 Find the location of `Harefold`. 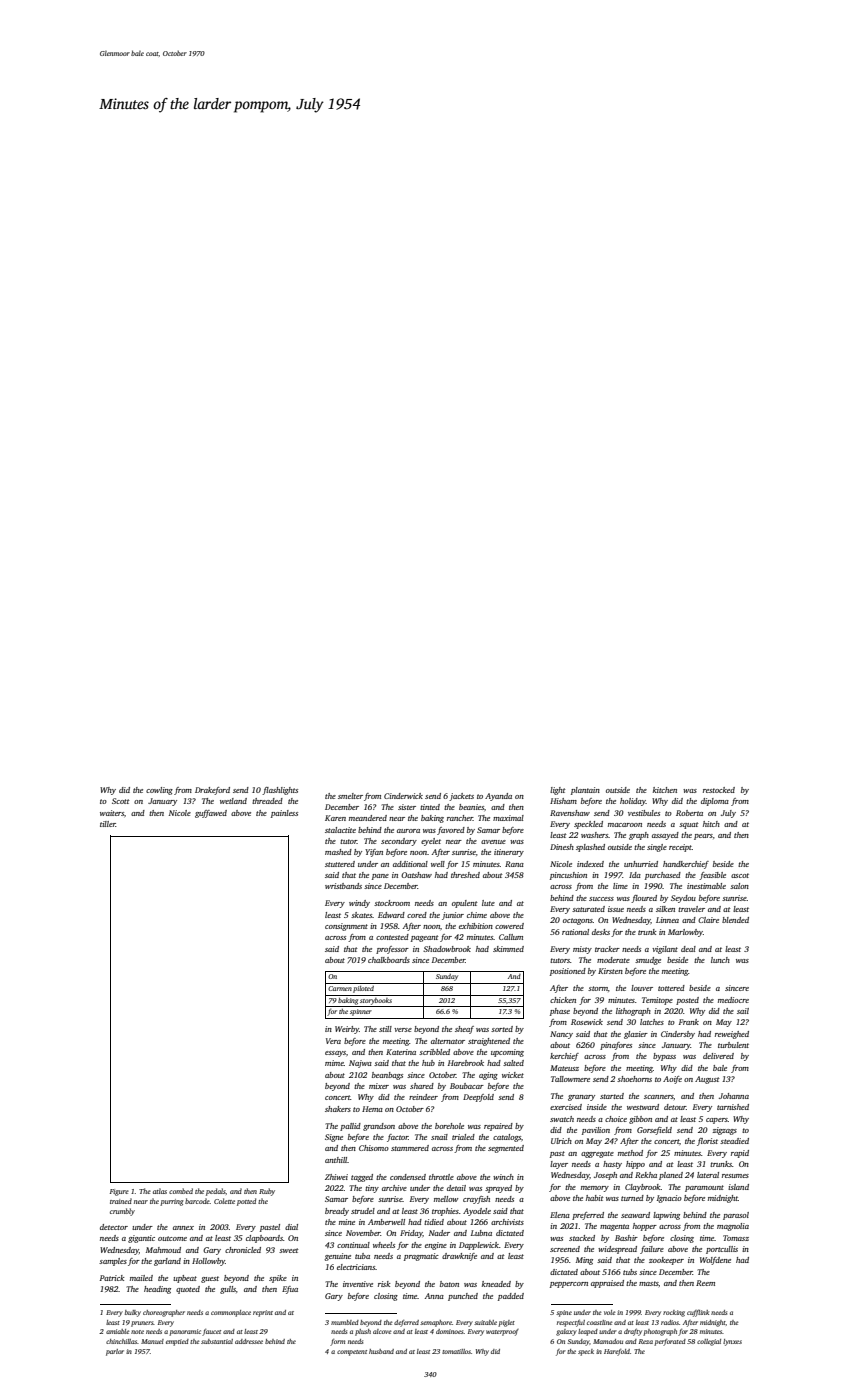

Harefold is located at coordinates (617, 1352).
